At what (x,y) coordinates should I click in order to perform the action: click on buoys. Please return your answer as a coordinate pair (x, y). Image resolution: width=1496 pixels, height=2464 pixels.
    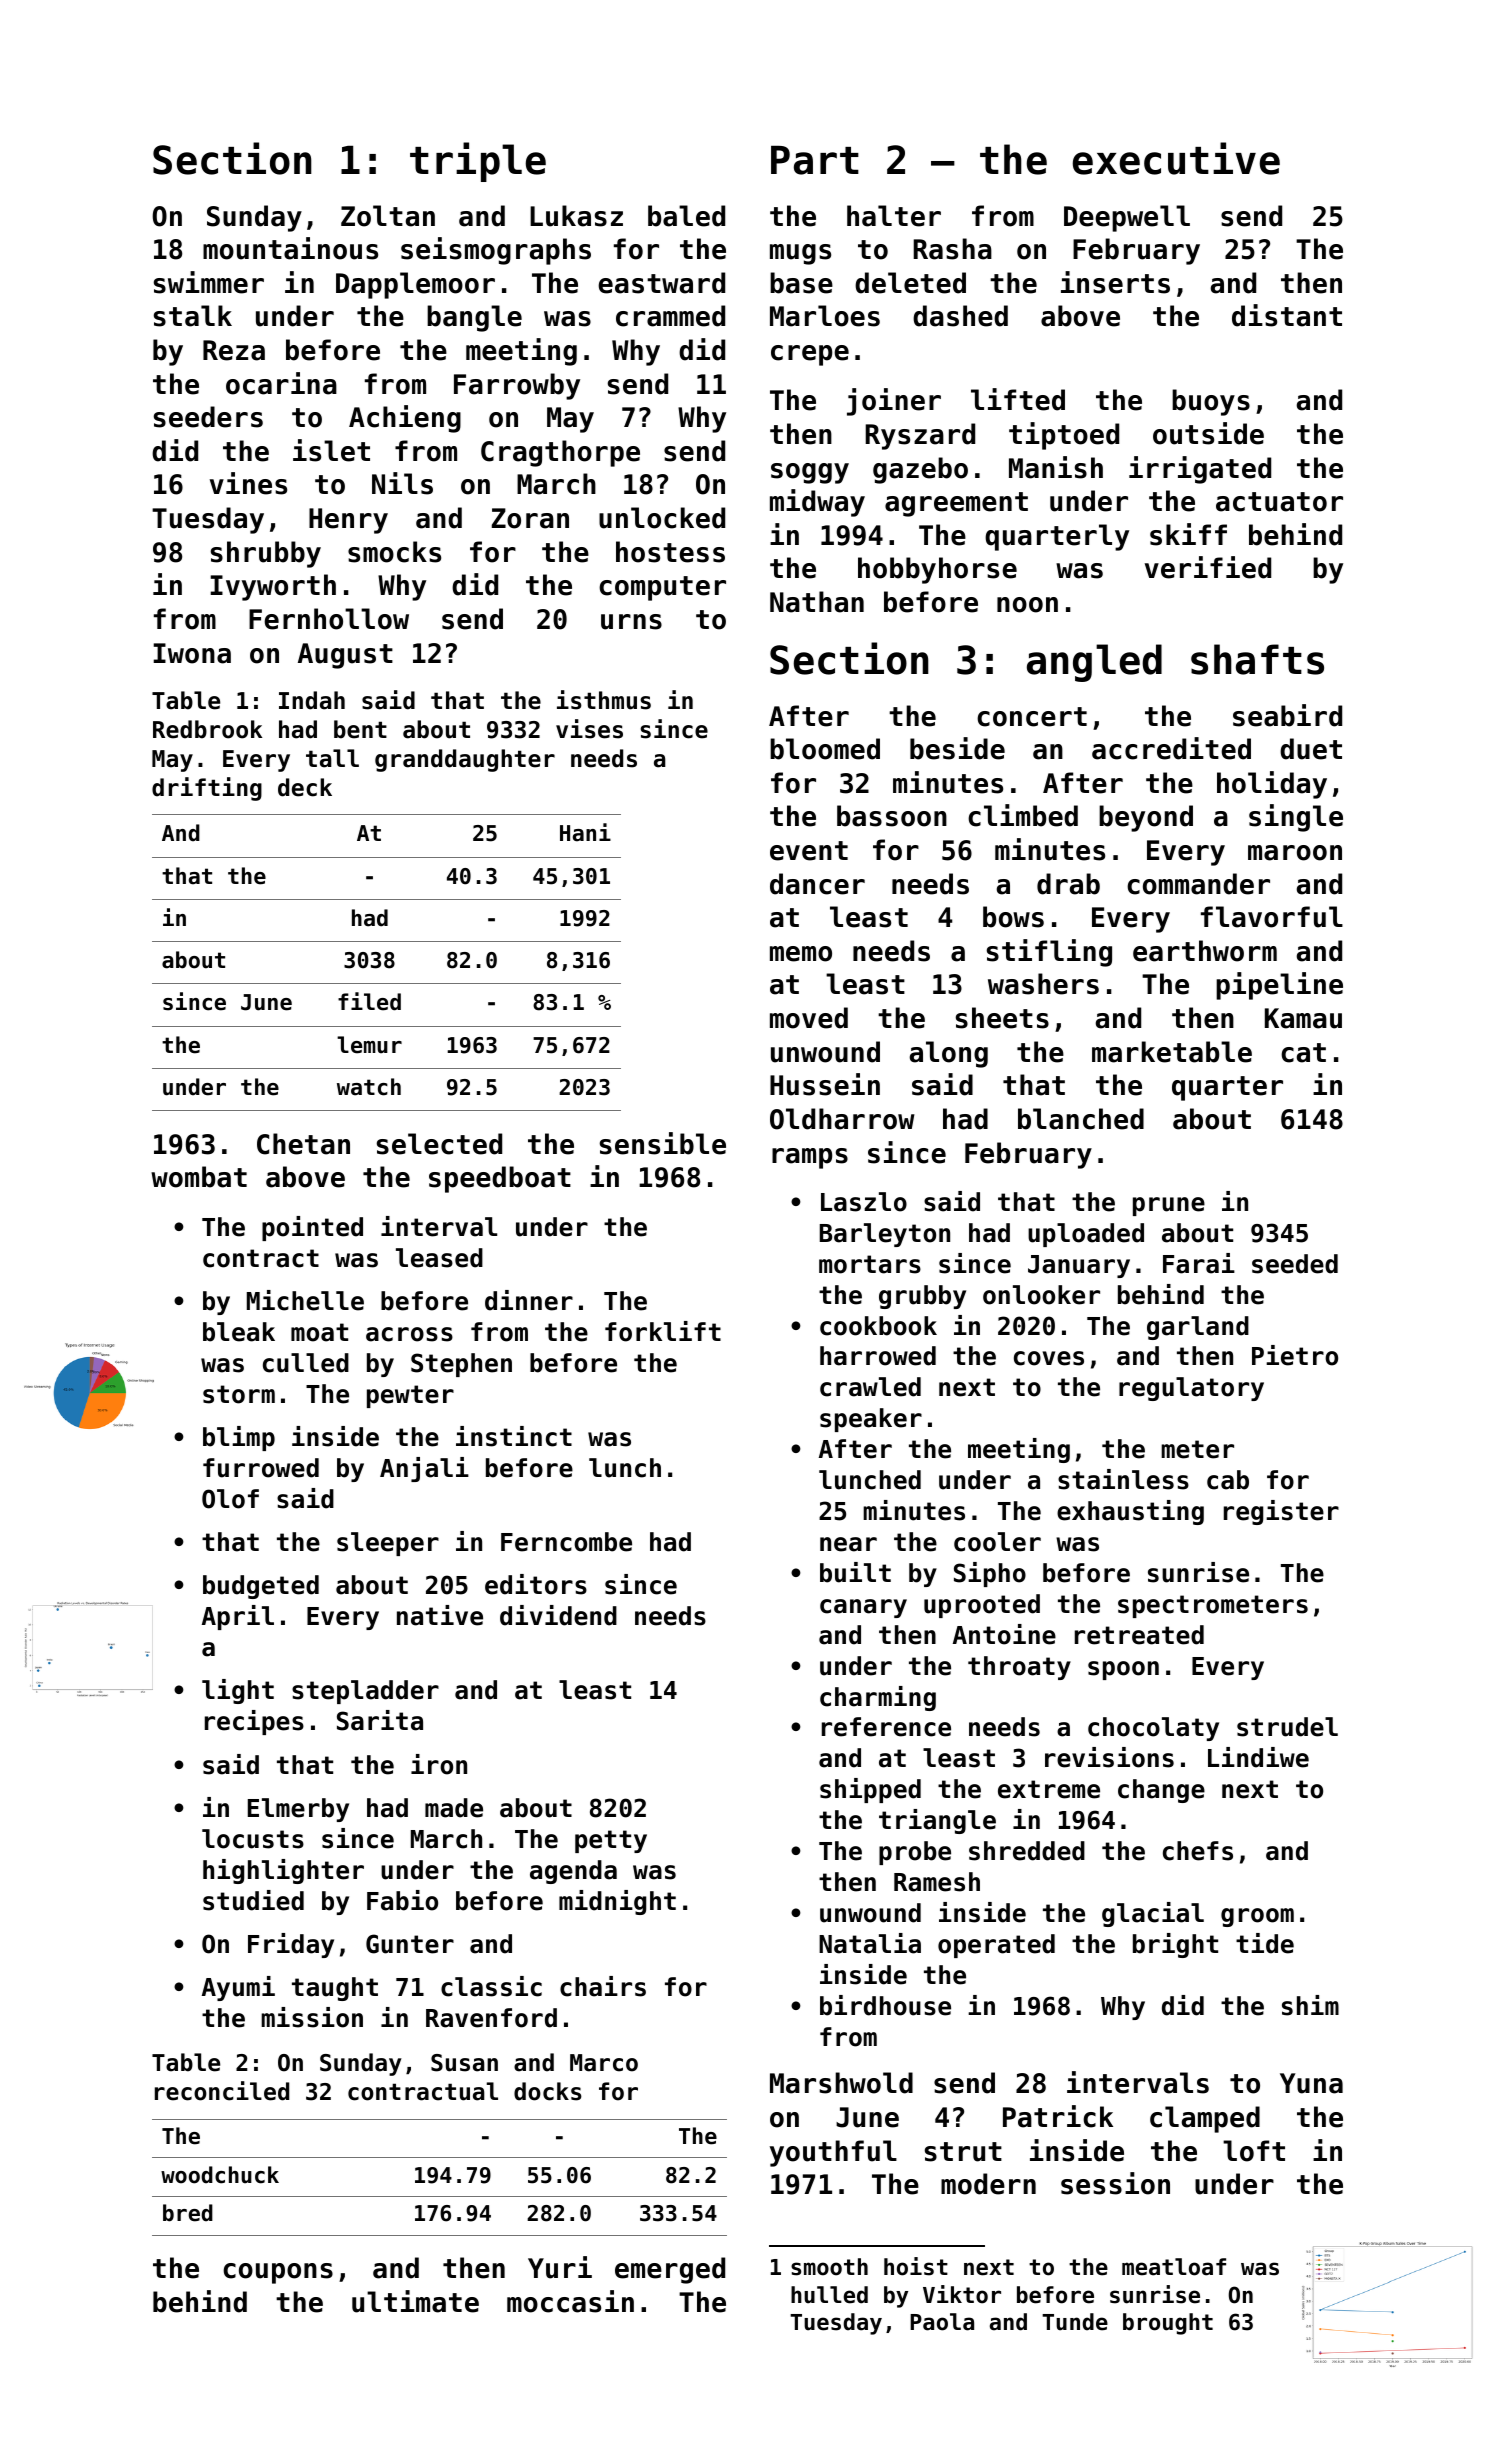
    Looking at the image, I should click on (1211, 402).
